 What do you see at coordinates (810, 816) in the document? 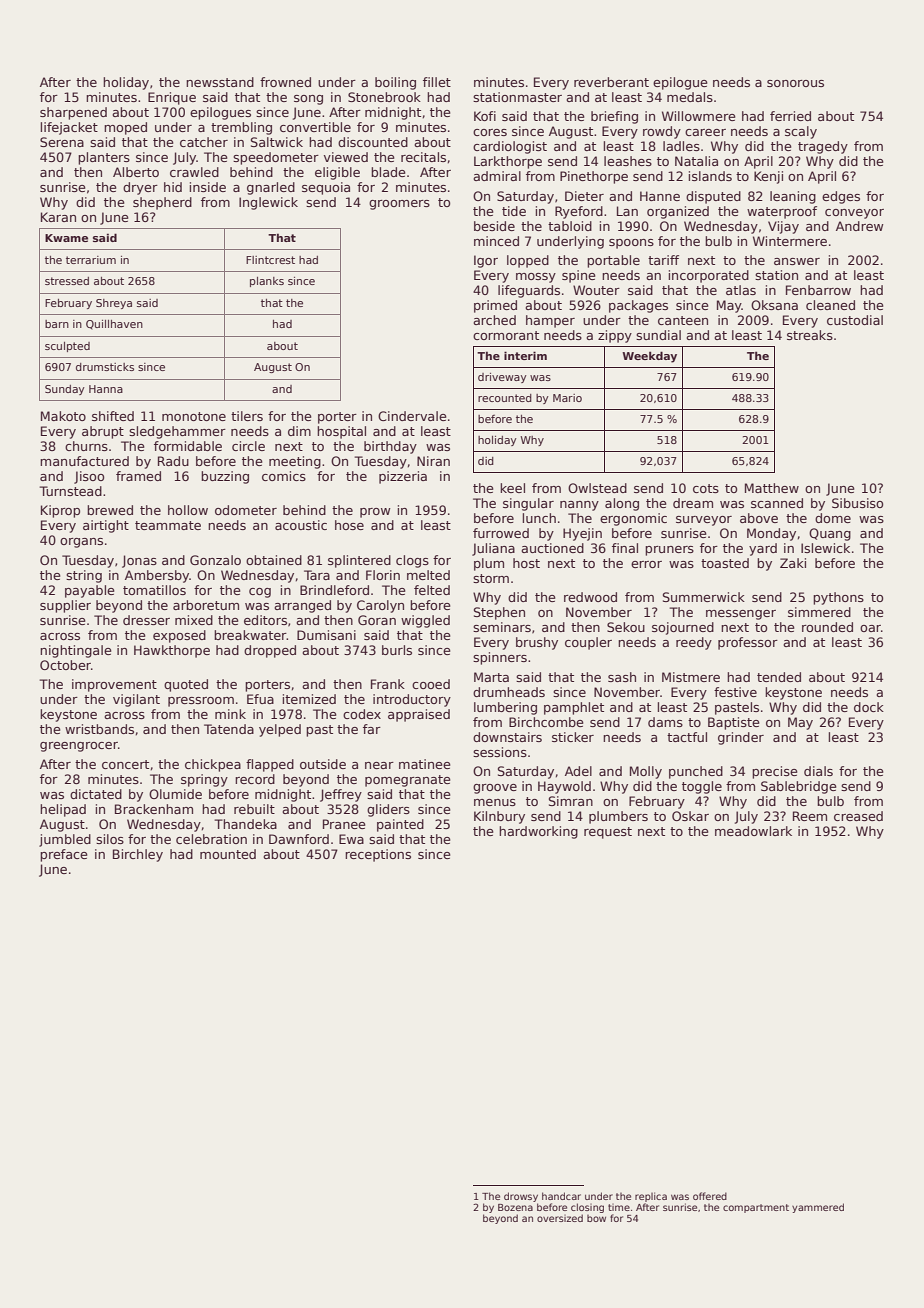
I see `Reem` at bounding box center [810, 816].
